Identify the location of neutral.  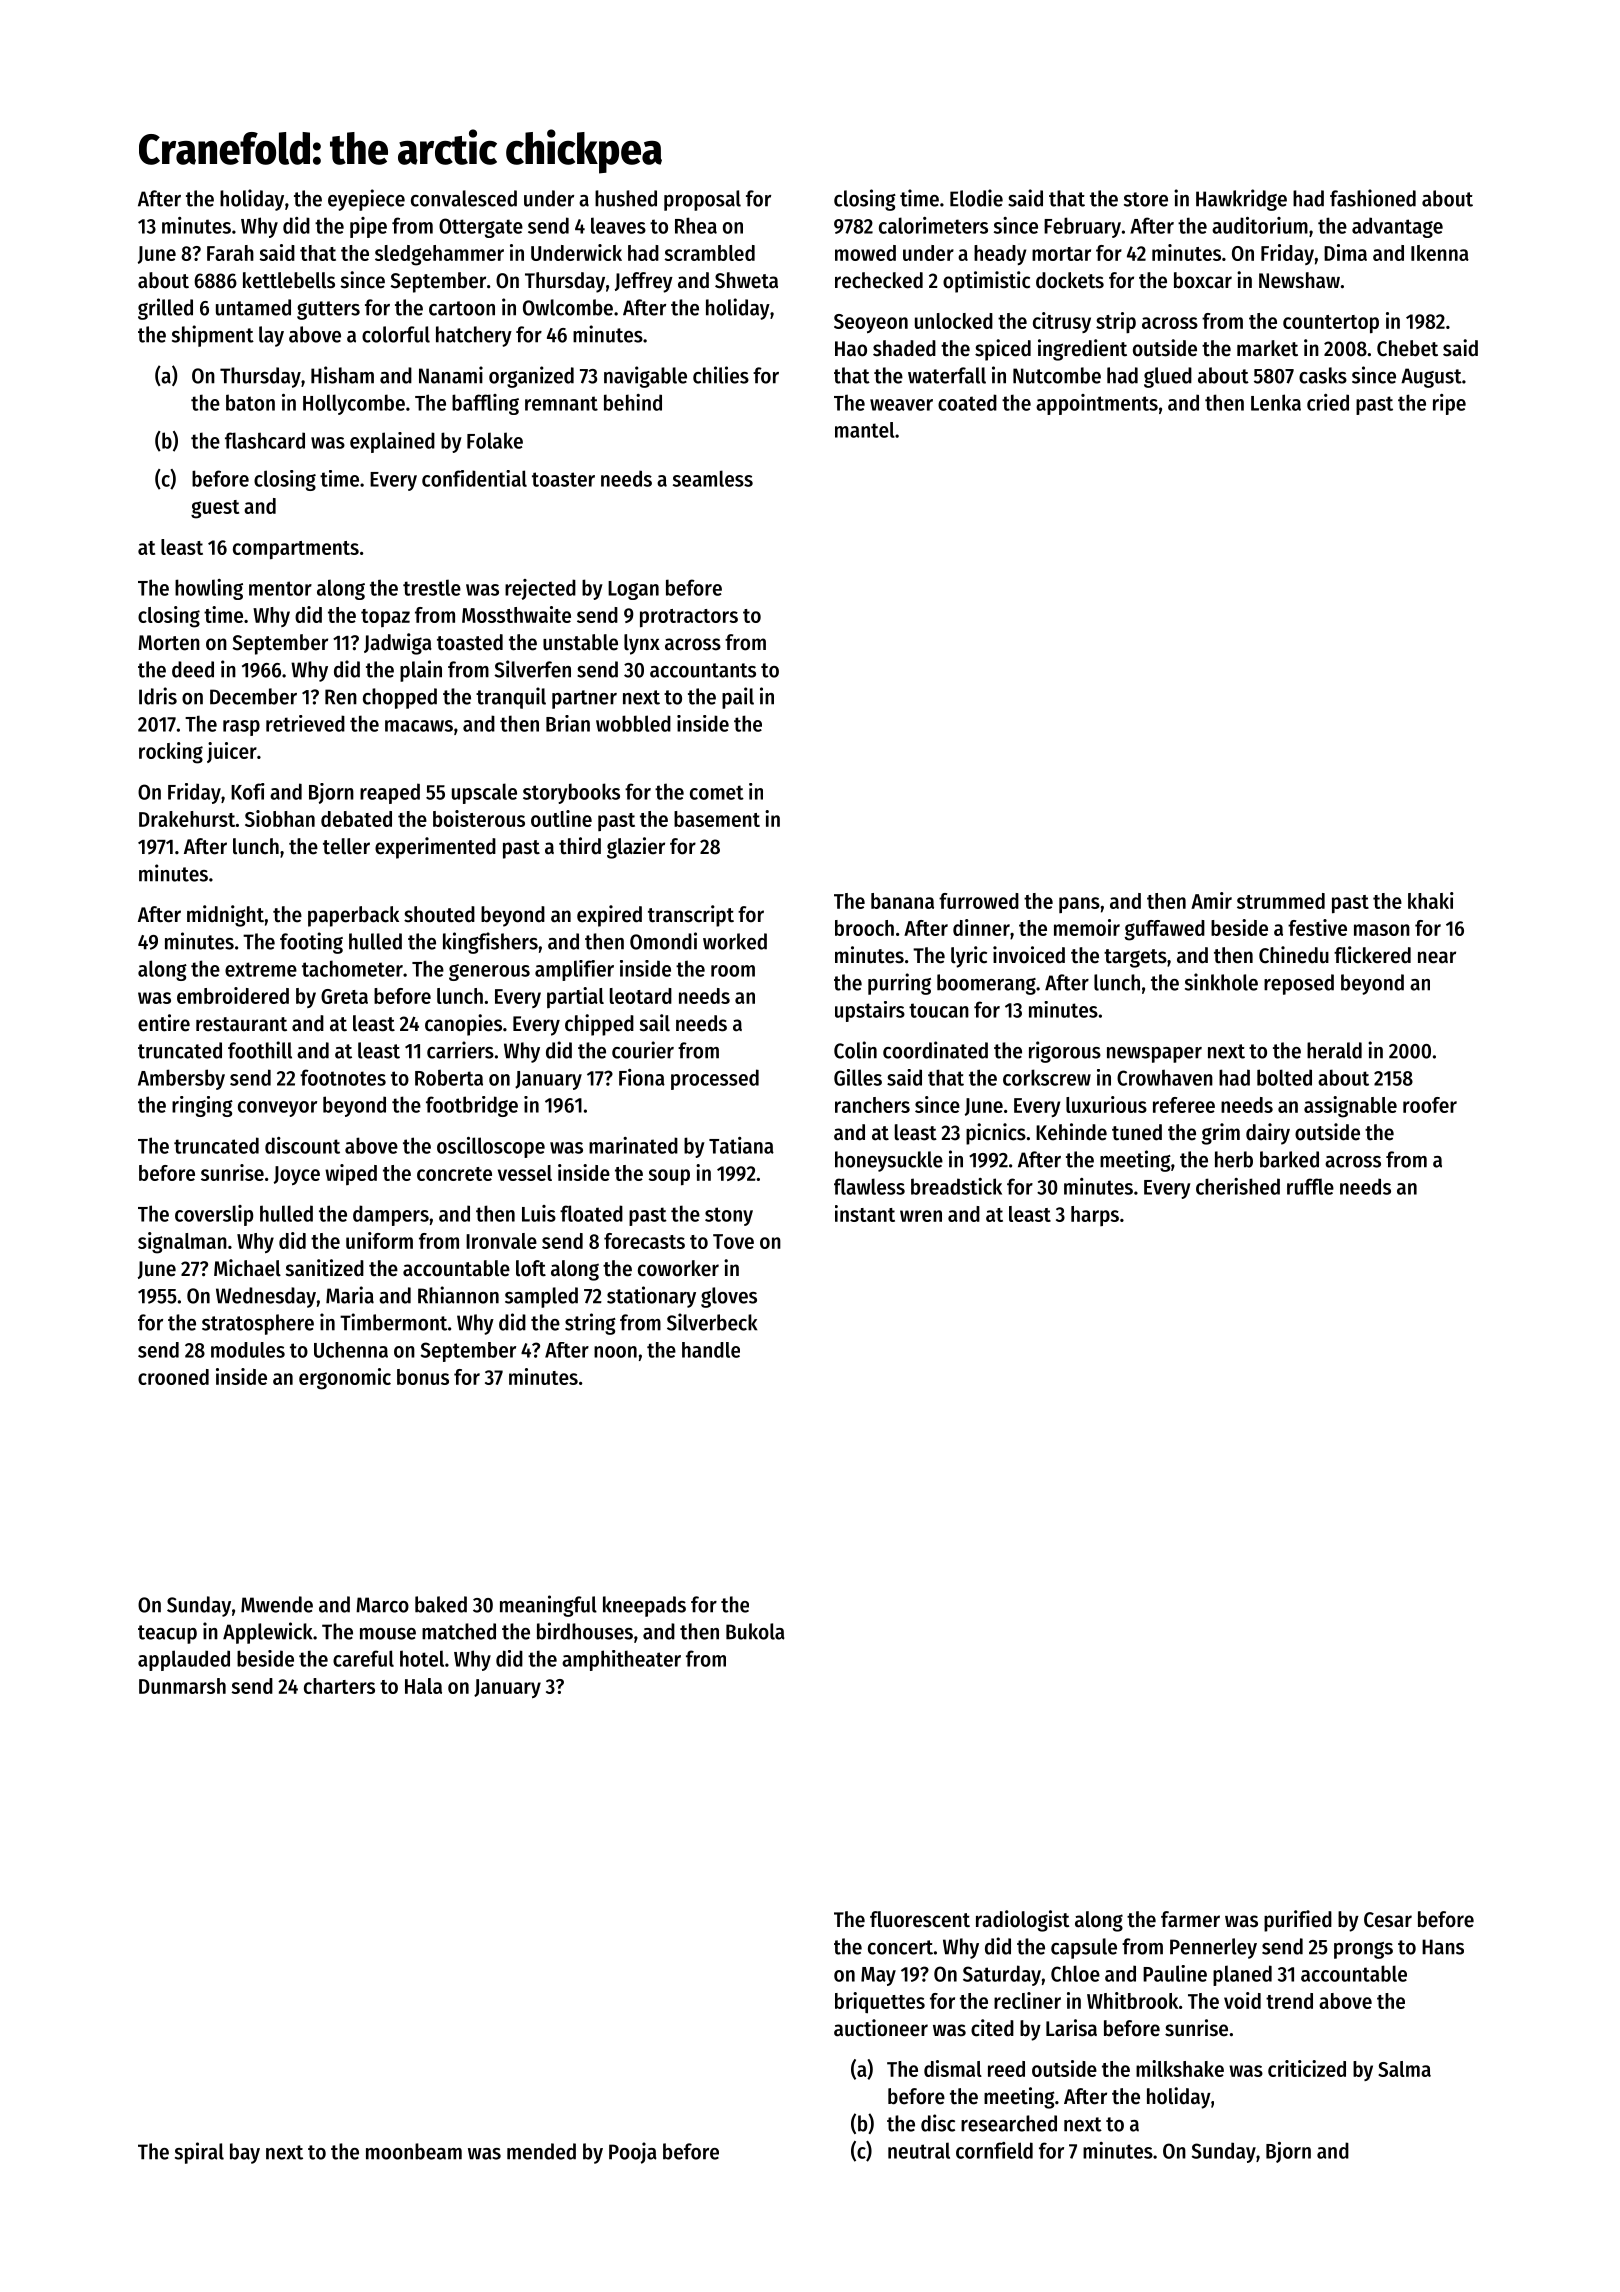
(919, 2150).
